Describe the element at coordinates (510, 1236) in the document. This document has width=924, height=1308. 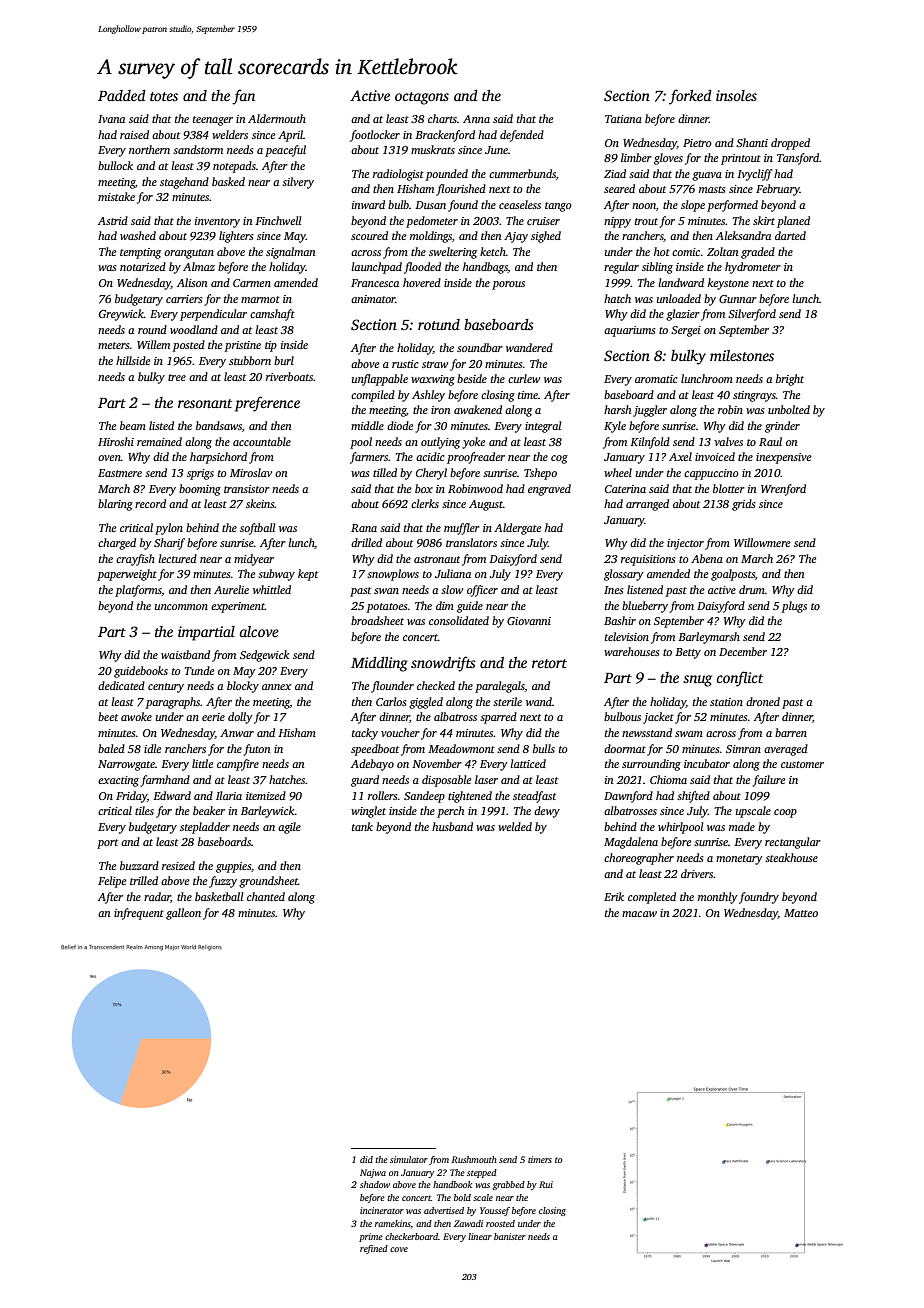
I see `banister` at that location.
